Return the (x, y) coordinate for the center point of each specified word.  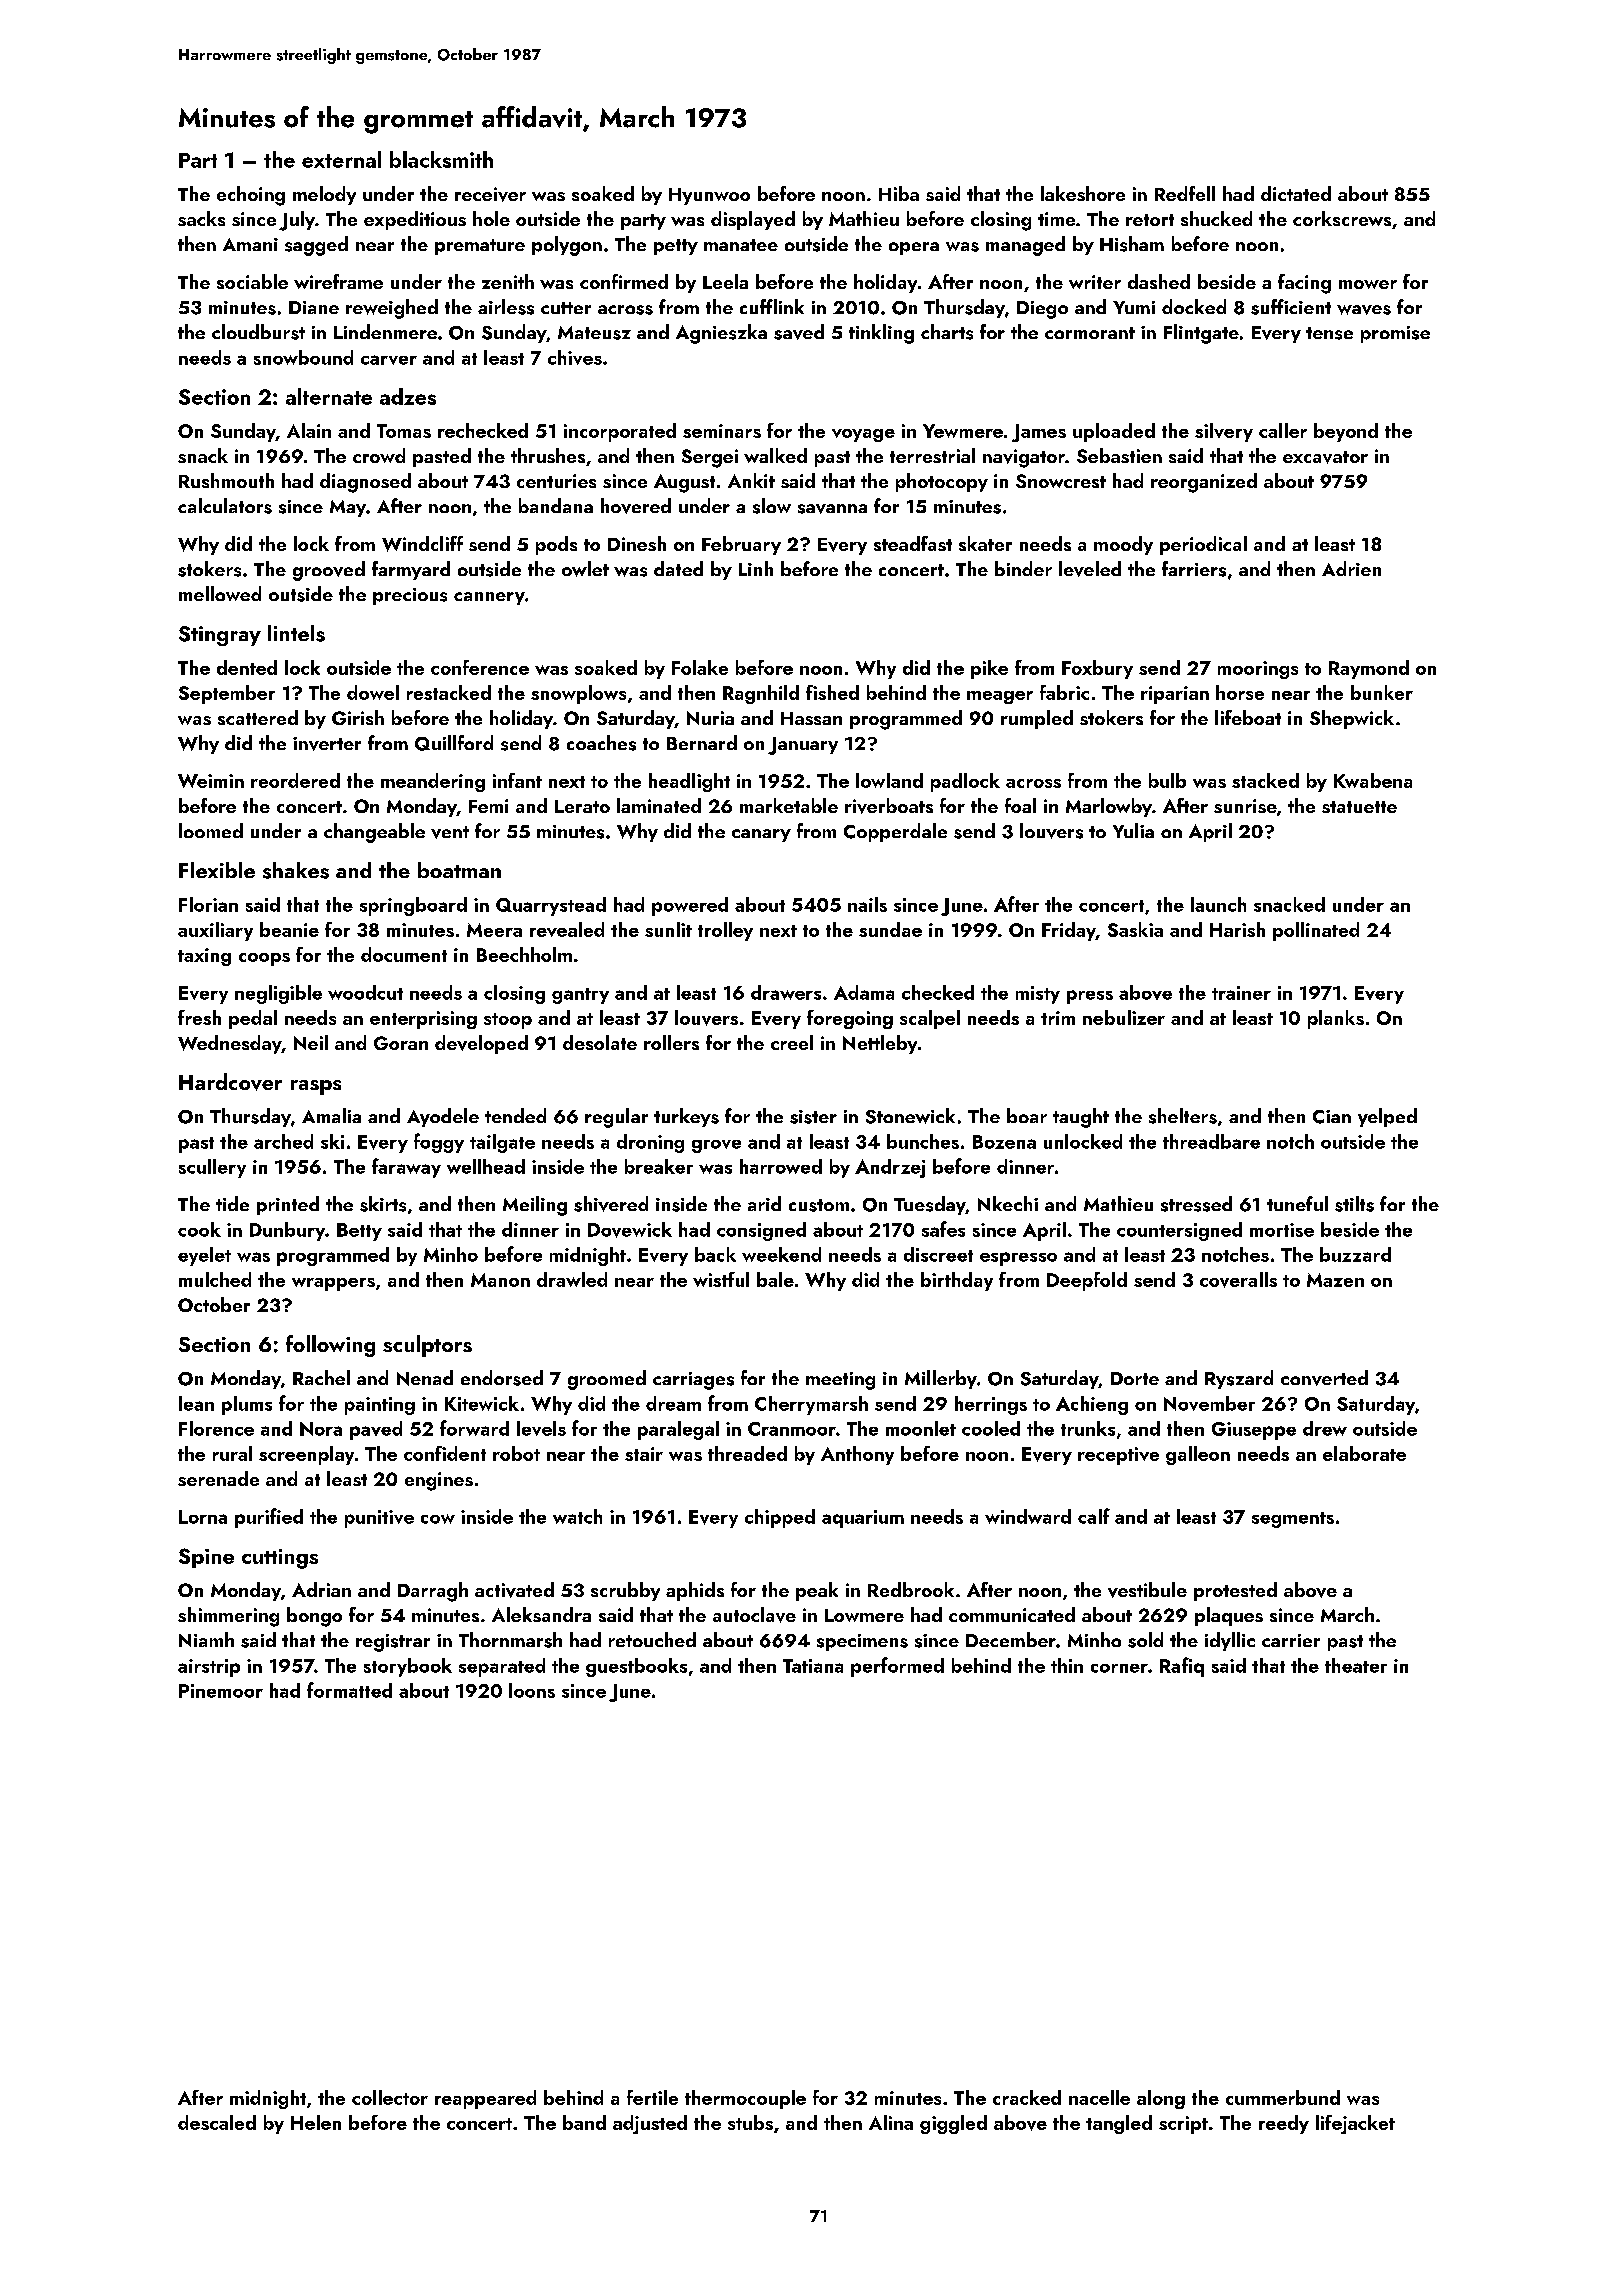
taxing (204, 957)
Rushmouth (226, 480)
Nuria (710, 718)
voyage (863, 435)
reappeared (485, 2099)
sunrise (1245, 806)
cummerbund (1283, 2097)
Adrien (1351, 568)
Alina (891, 2122)
